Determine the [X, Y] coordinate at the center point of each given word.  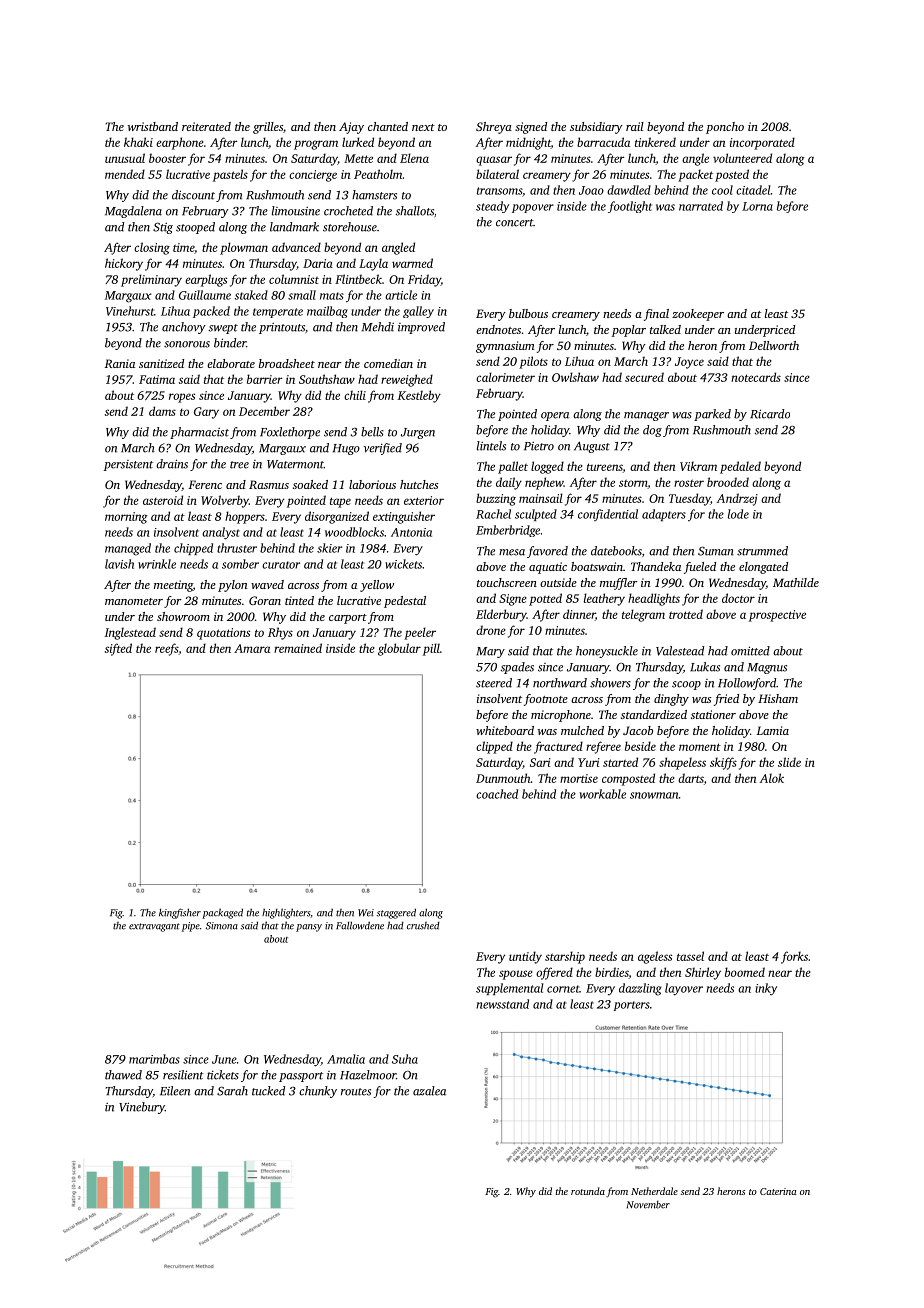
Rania [120, 363]
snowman [654, 795]
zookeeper [698, 315]
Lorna [757, 206]
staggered [396, 913]
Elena [414, 158]
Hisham [778, 698]
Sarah [232, 1091]
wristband [153, 126]
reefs [166, 649]
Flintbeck [358, 279]
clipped [494, 747]
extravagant [154, 927]
